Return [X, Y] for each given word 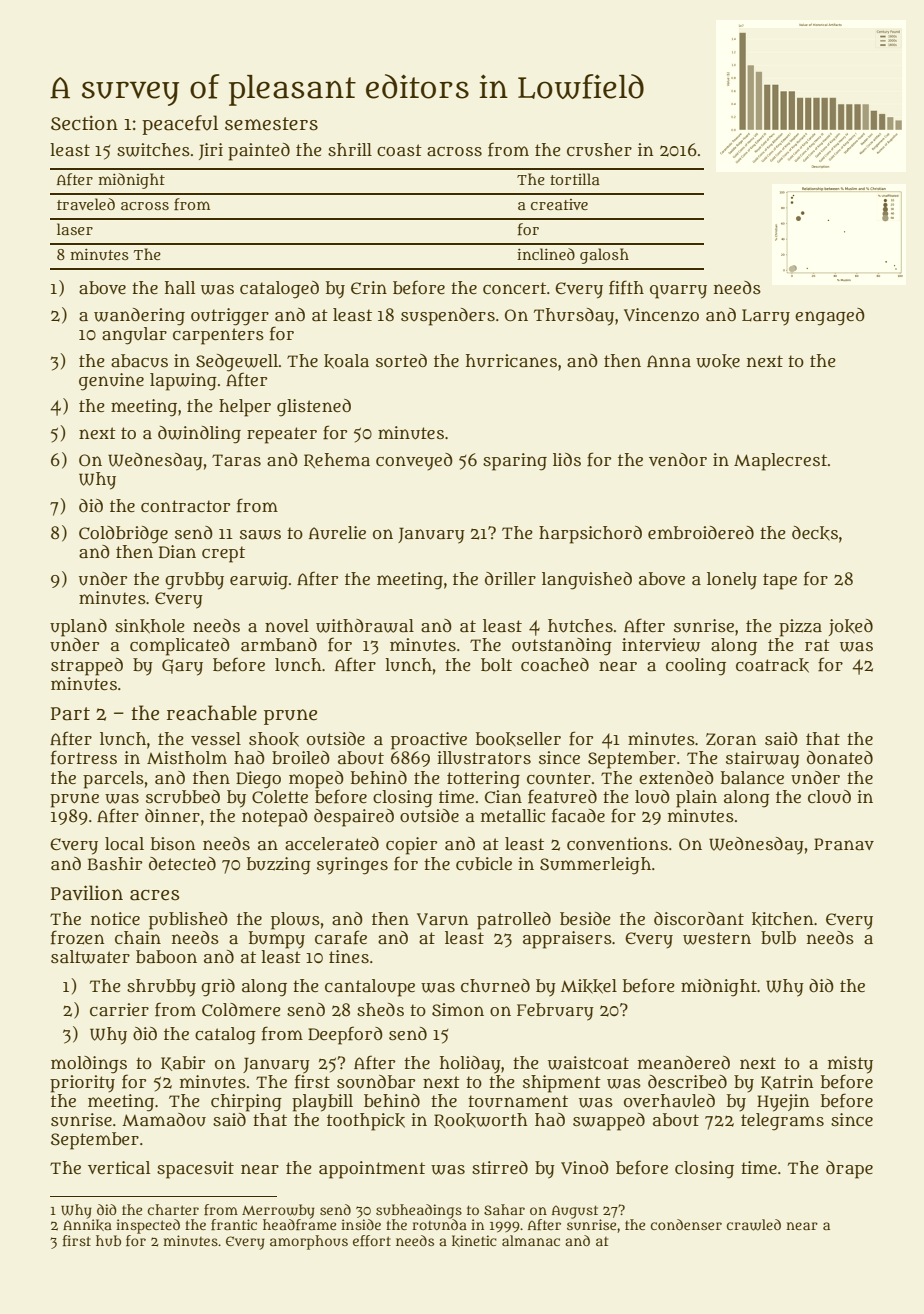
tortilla [575, 179]
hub [108, 1240]
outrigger [230, 317]
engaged [830, 317]
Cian [503, 797]
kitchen [783, 919]
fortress [84, 757]
